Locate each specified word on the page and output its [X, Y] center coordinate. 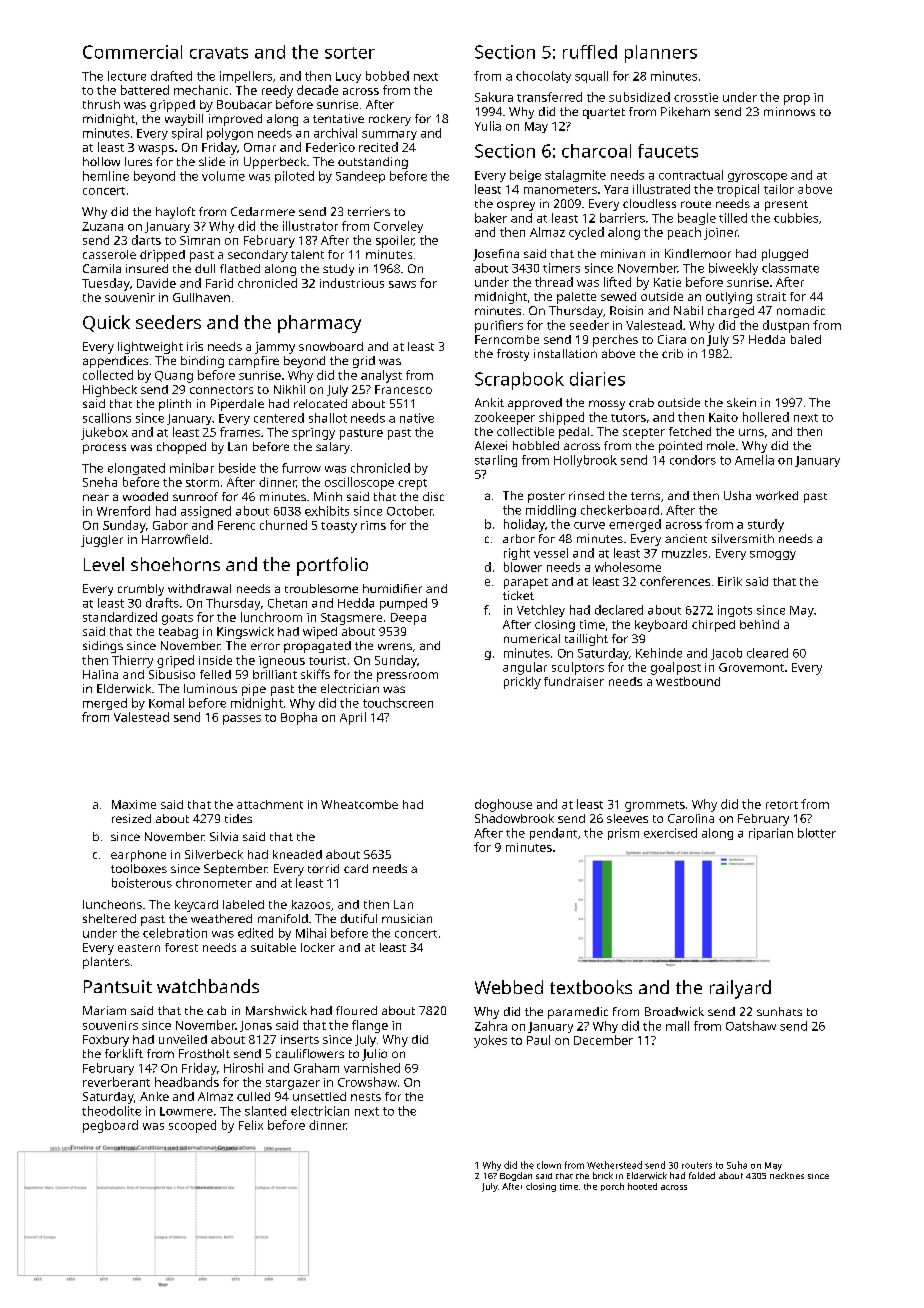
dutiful [359, 918]
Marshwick [276, 1010]
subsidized [639, 97]
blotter [817, 833]
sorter [350, 53]
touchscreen [398, 703]
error [265, 646]
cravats [219, 53]
